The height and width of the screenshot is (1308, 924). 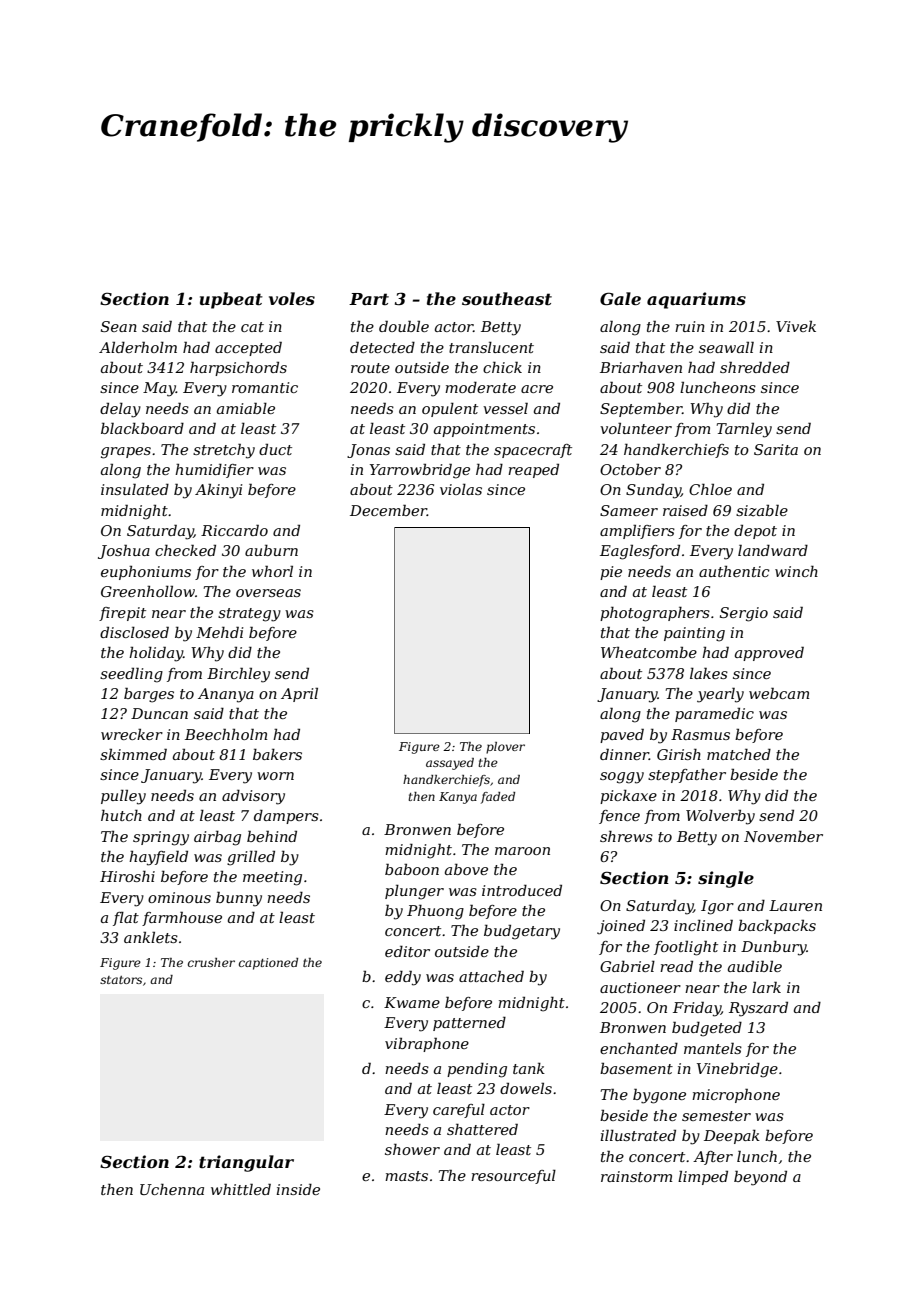 What do you see at coordinates (172, 1189) in the screenshot?
I see `Uchenna` at bounding box center [172, 1189].
